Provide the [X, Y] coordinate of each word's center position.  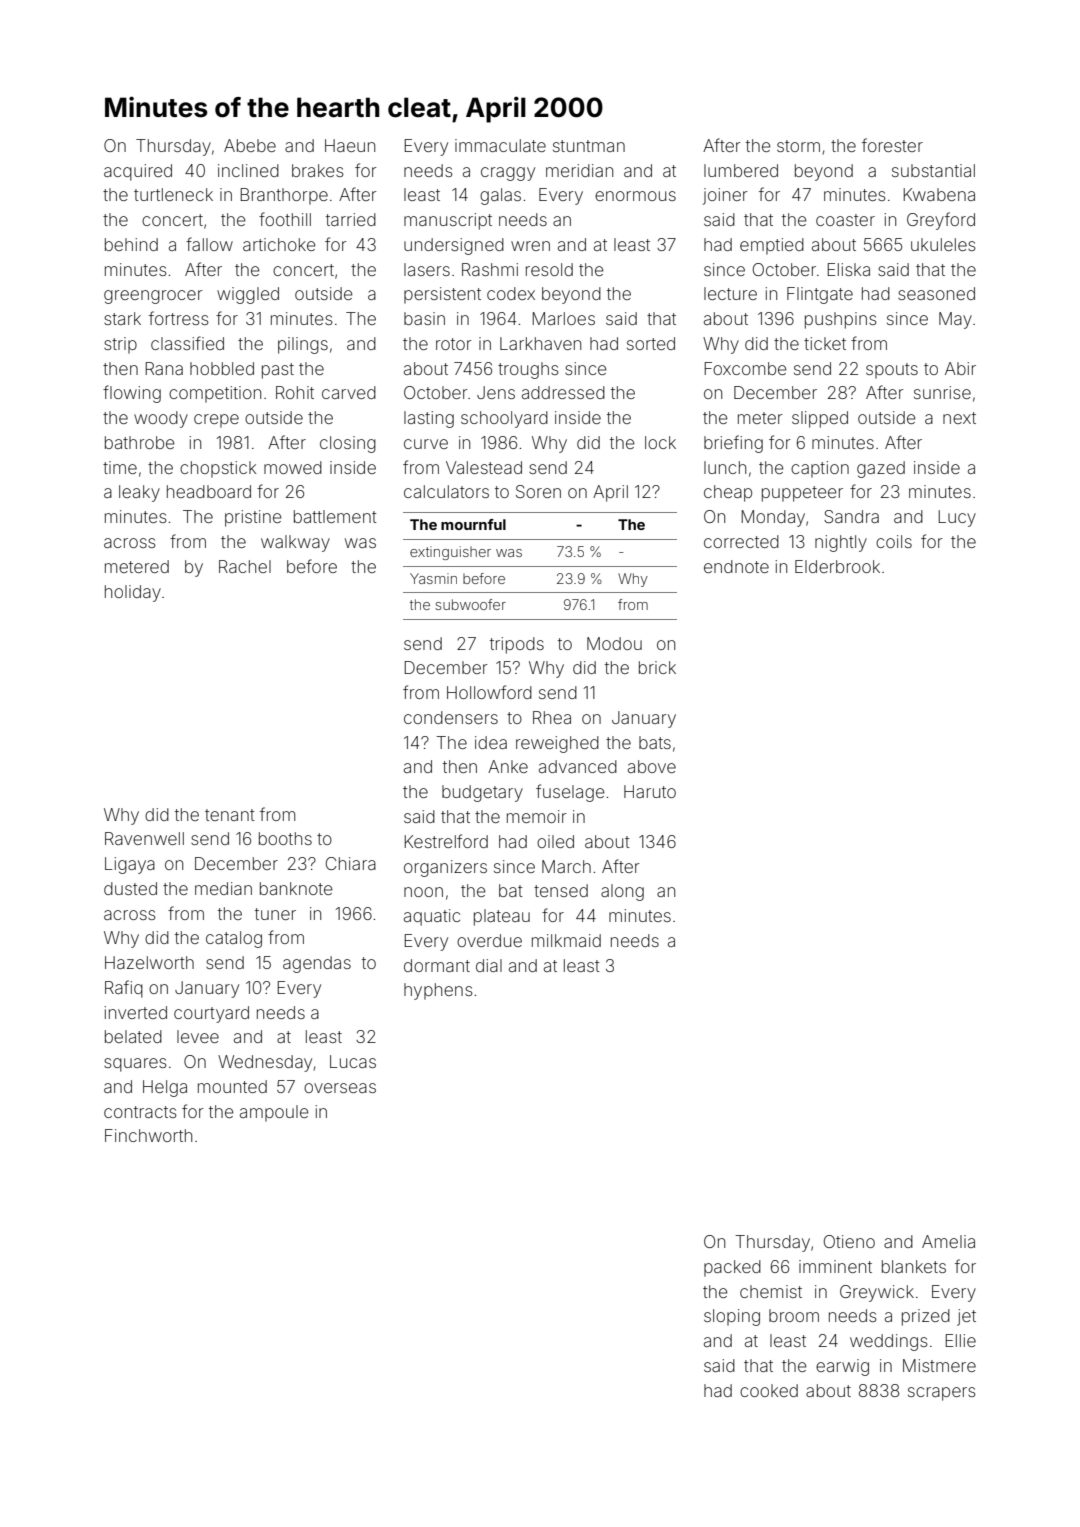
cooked [769, 1390]
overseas [340, 1088]
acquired [138, 172]
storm [798, 146]
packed [732, 1268]
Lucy [957, 518]
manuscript [448, 221]
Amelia [948, 1241]
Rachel [245, 566]
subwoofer [470, 604]
